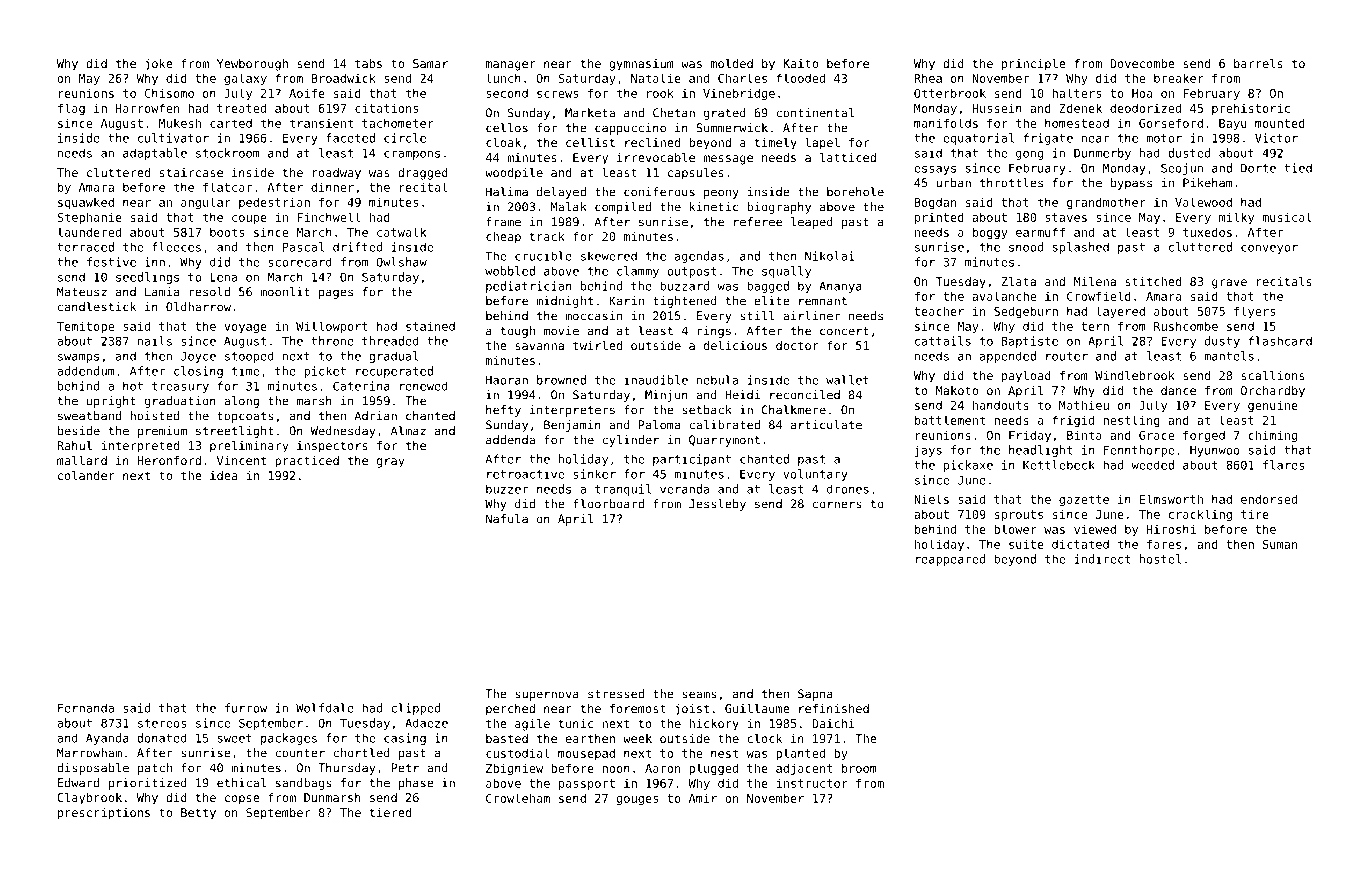 The width and height of the page is (1372, 887). Describe the element at coordinates (390, 812) in the page. I see `tiered` at that location.
